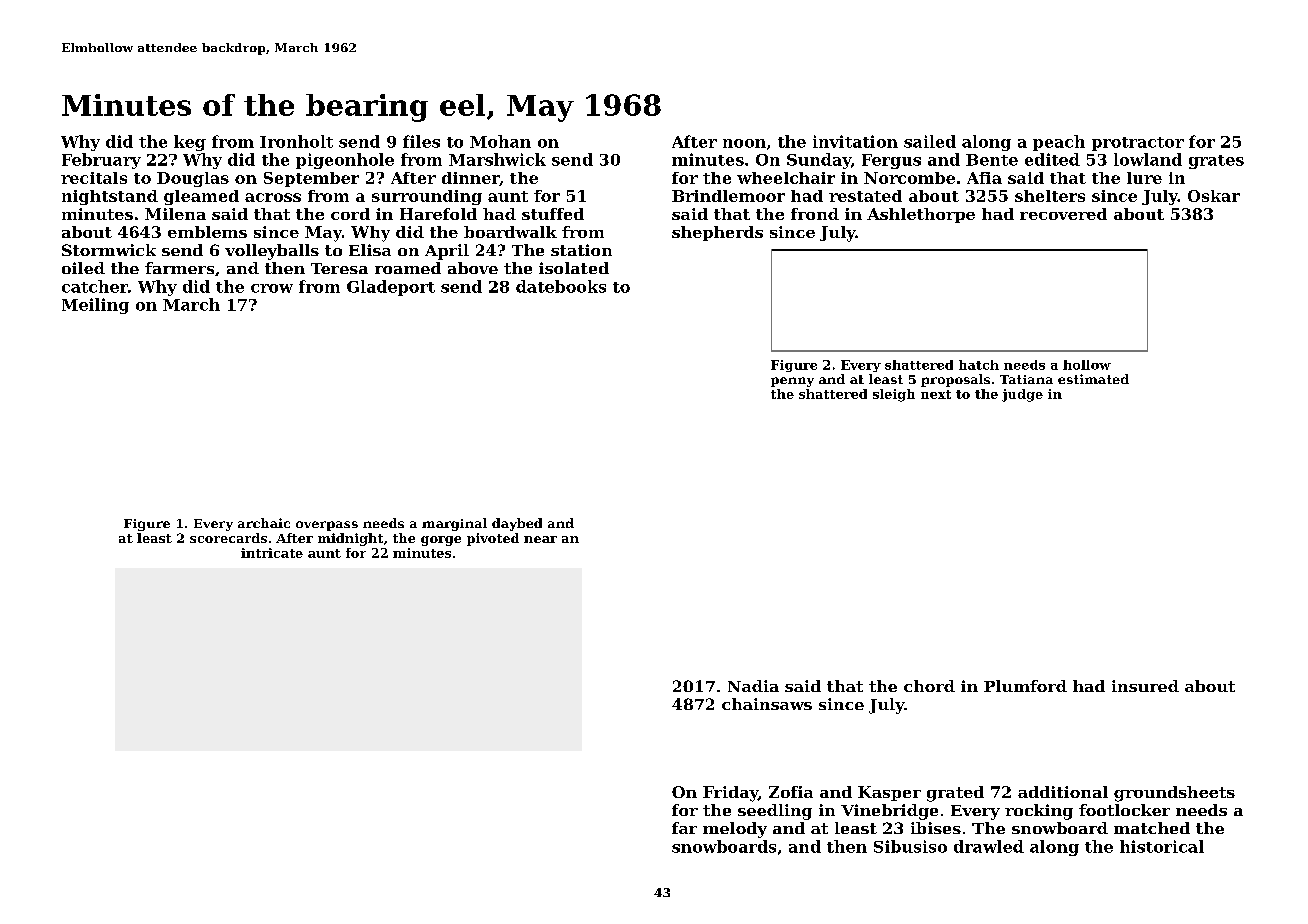  Describe the element at coordinates (910, 846) in the screenshot. I see `Sibusiso` at that location.
